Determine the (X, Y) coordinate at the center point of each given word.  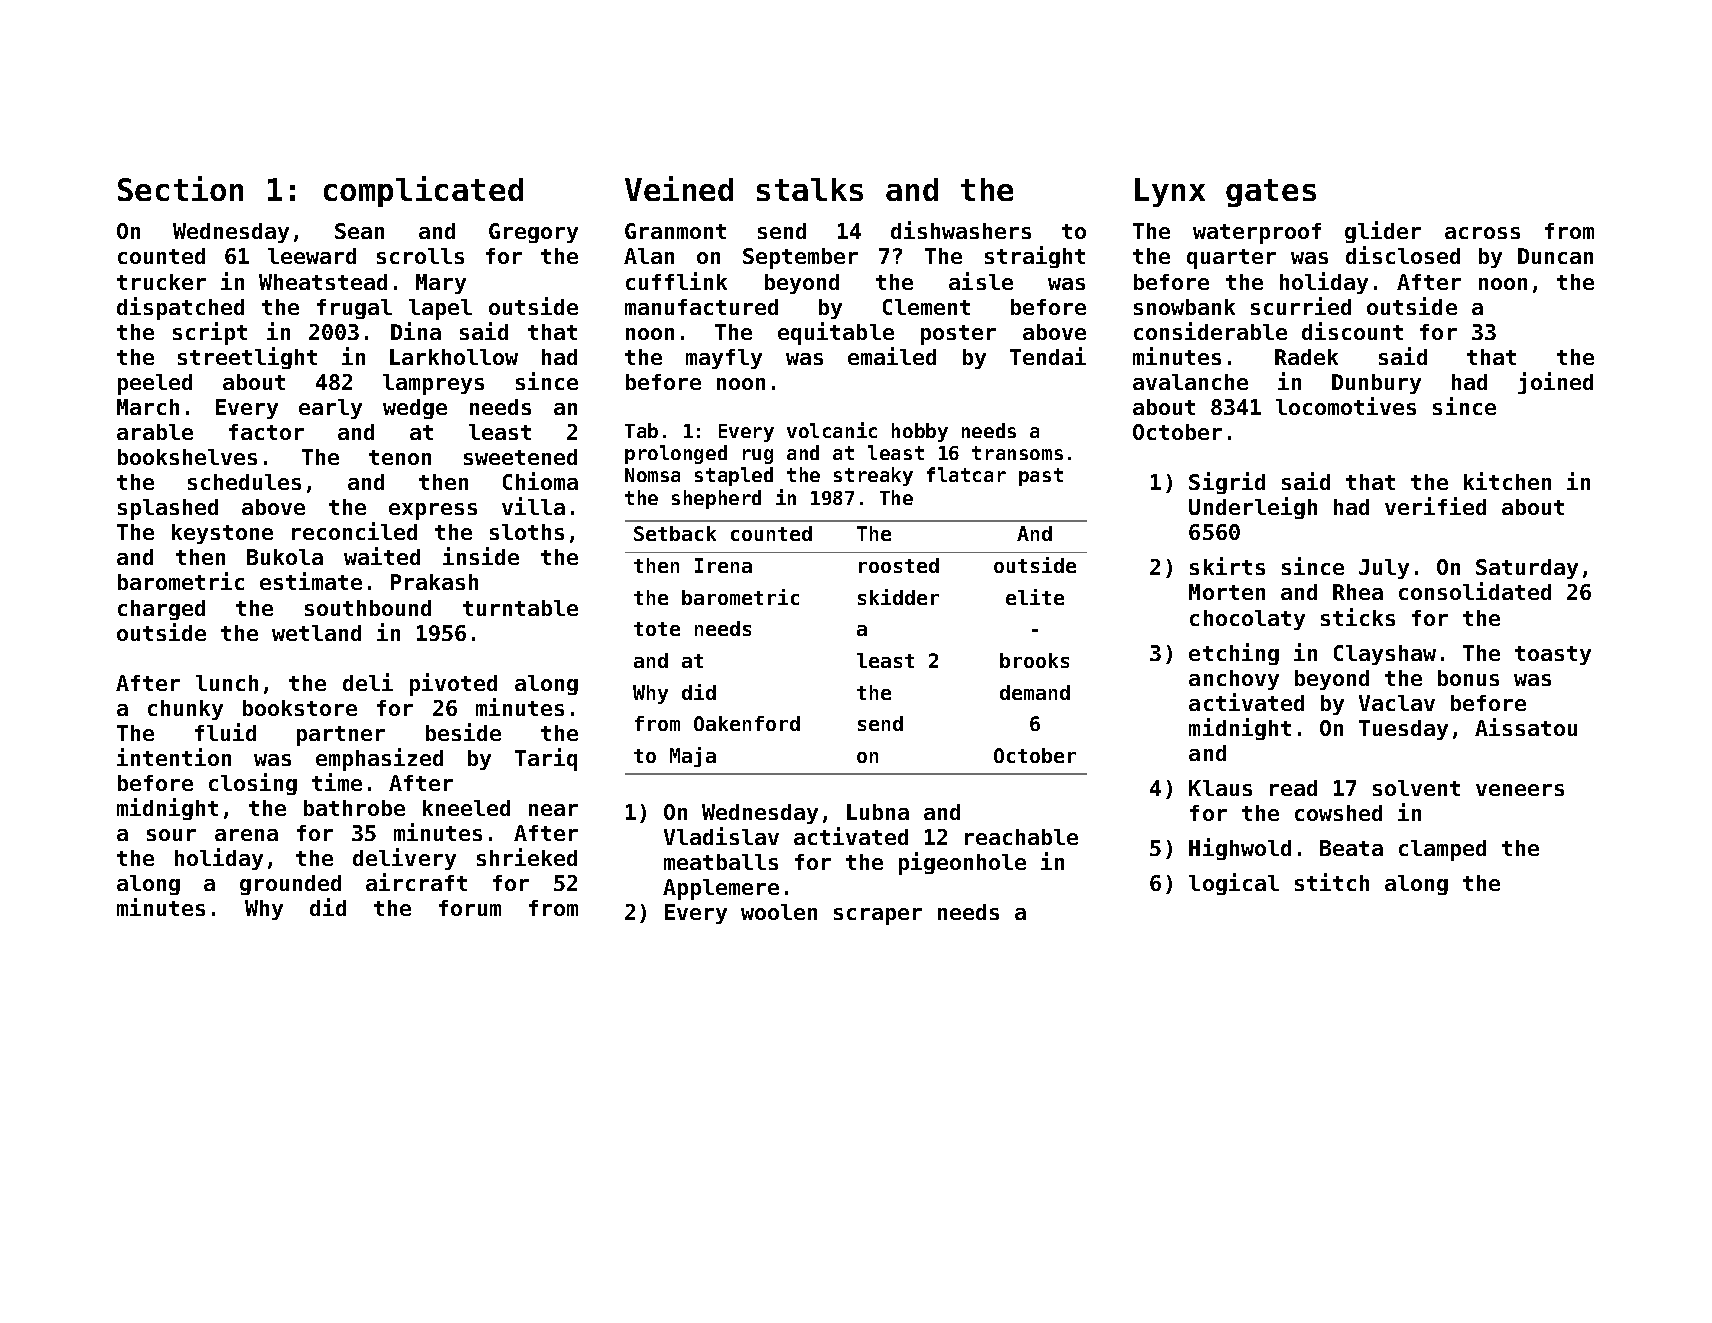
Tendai (1048, 356)
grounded (290, 885)
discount (1352, 331)
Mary (441, 284)
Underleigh (1253, 508)
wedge (415, 409)
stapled (734, 476)
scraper (878, 916)
